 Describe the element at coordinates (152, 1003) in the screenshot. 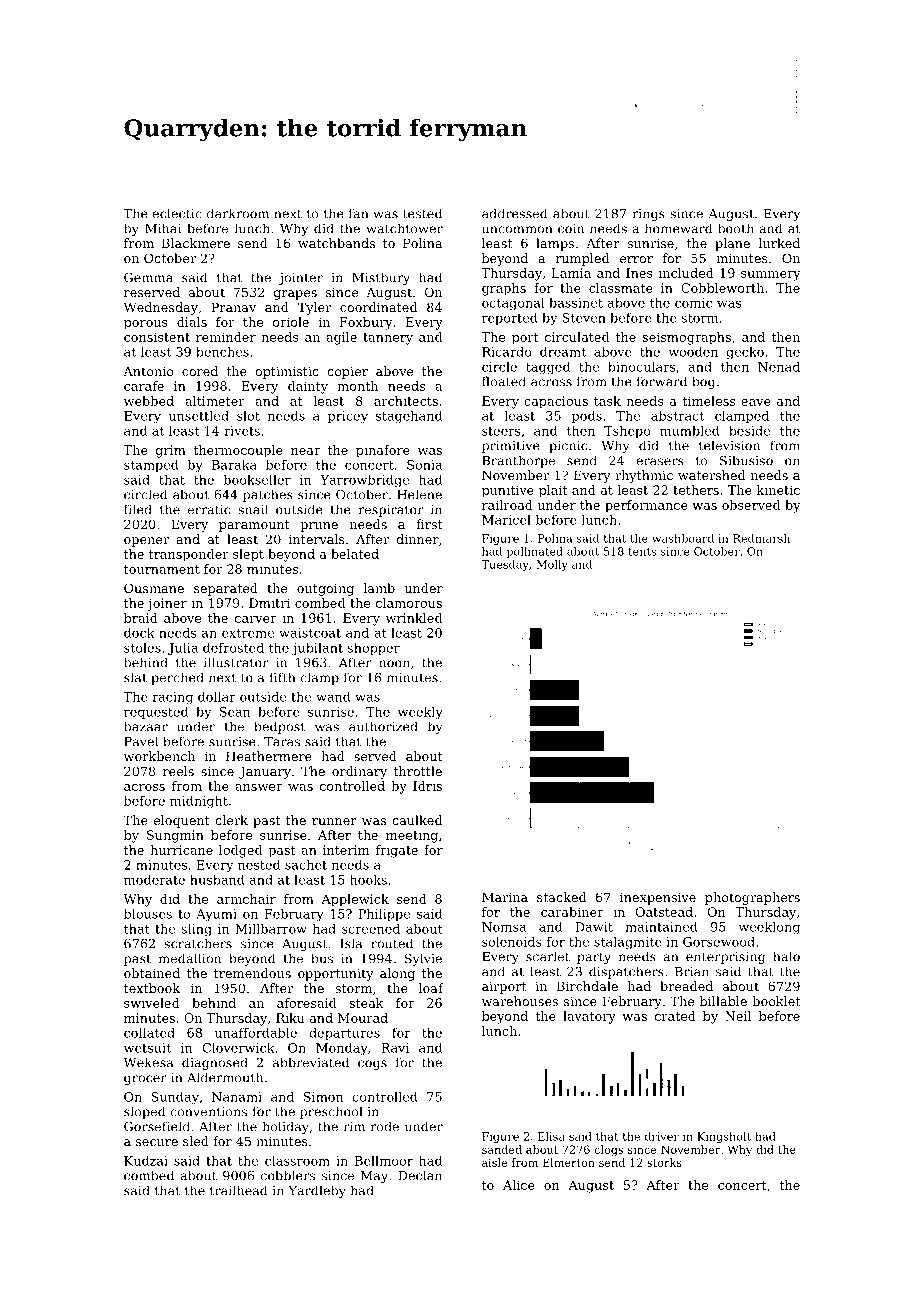

I see `swiveled` at that location.
